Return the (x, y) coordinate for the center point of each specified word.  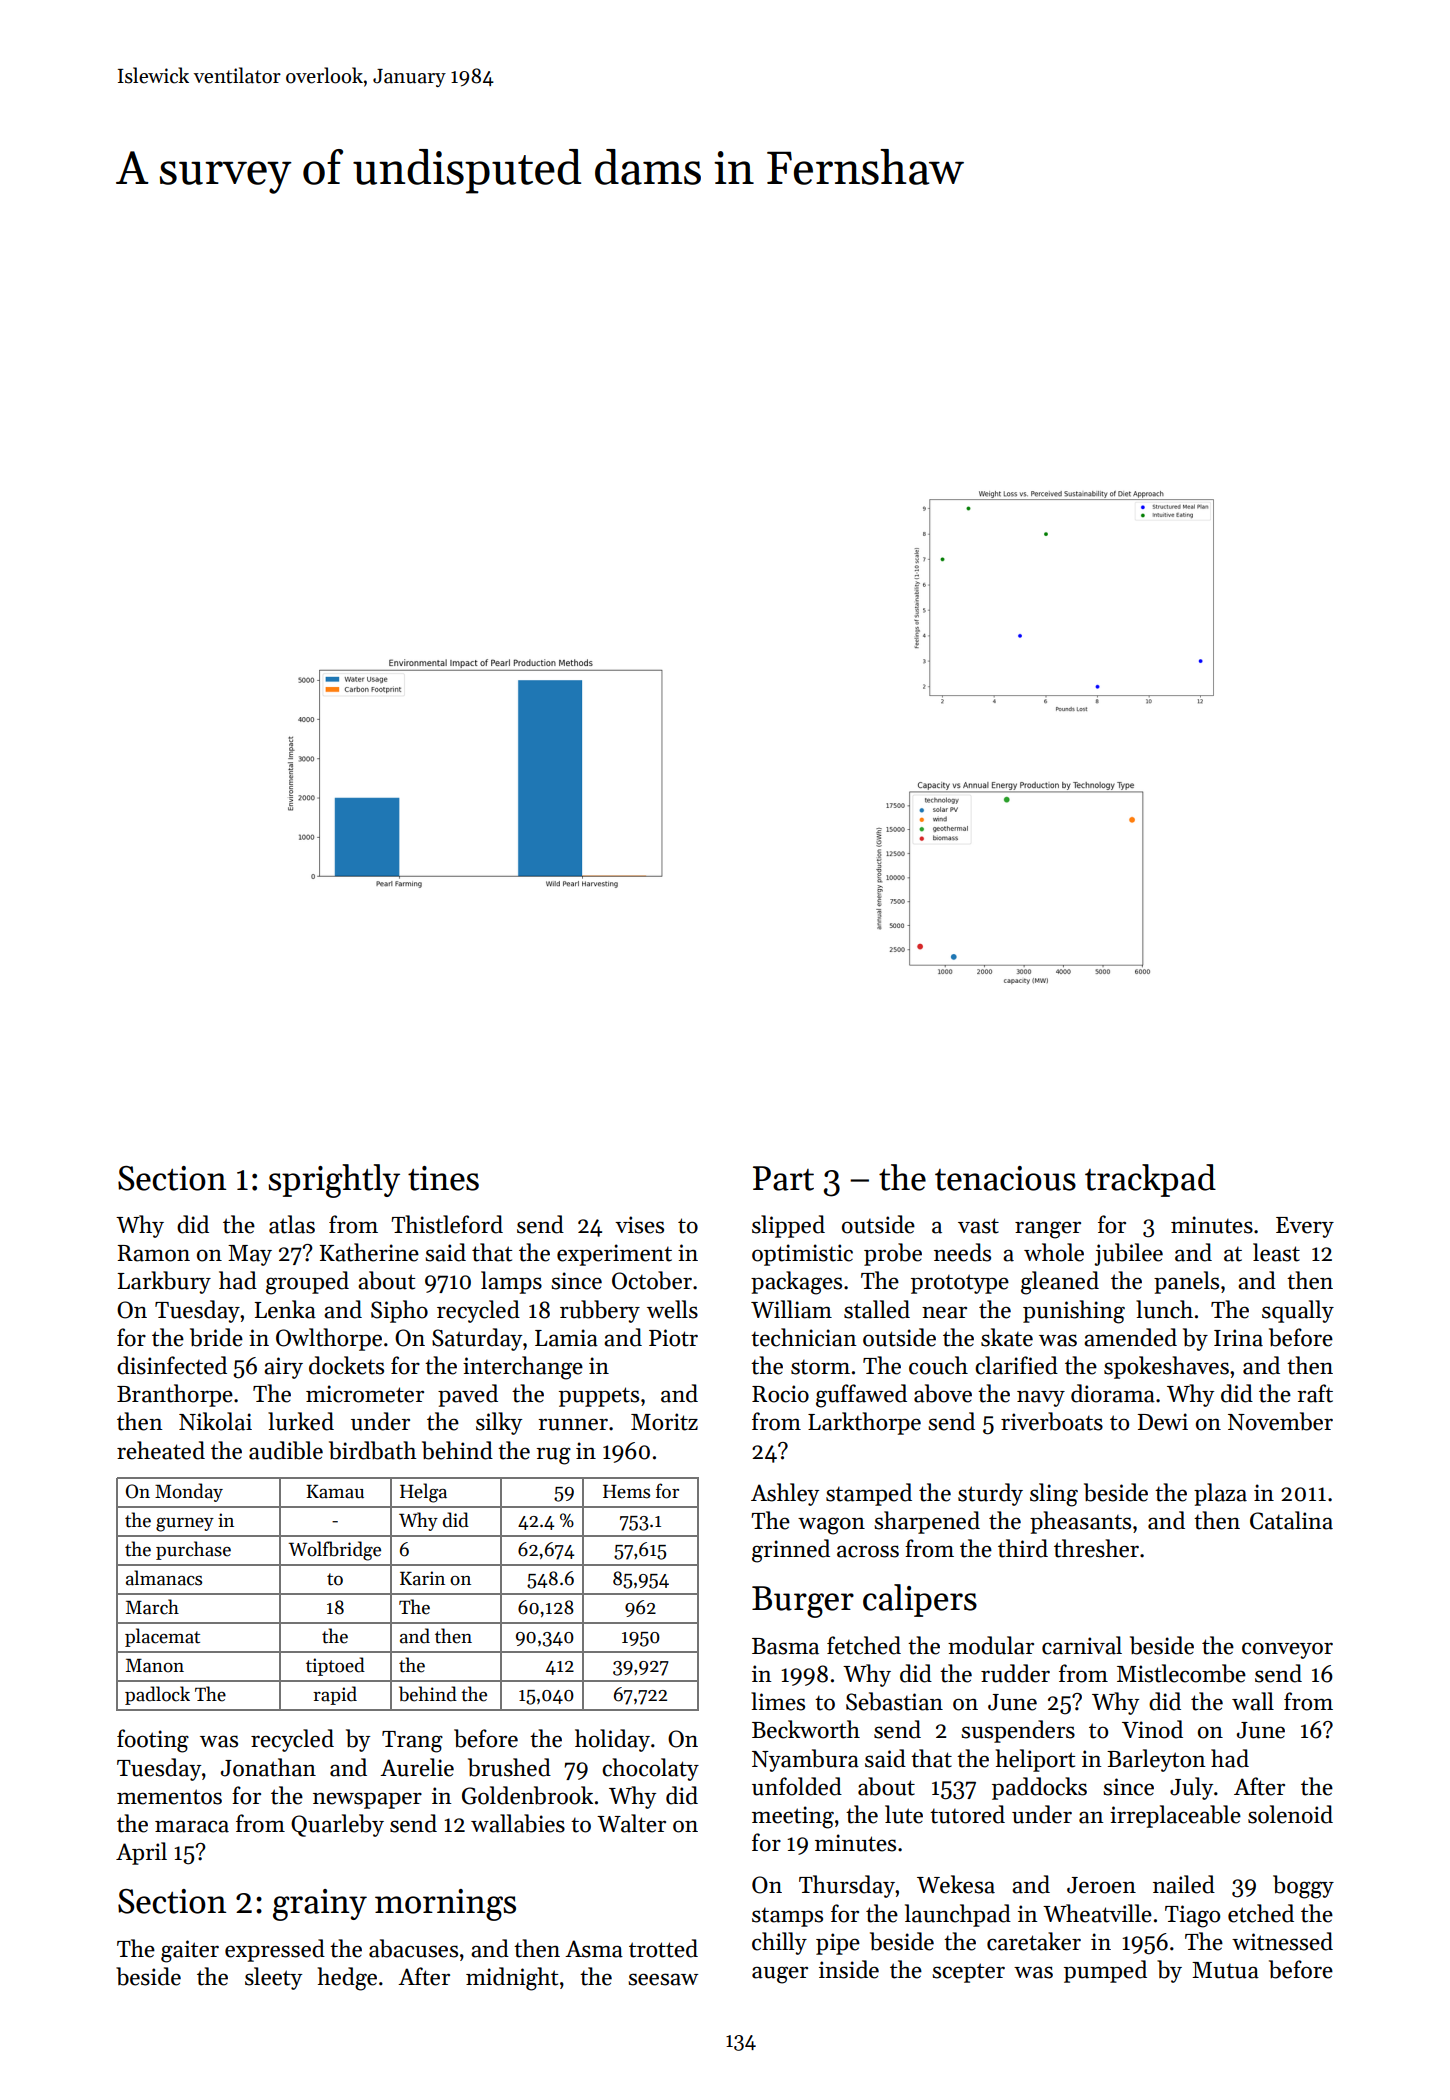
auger (780, 1975)
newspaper (367, 1800)
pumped (1105, 1971)
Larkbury (164, 1282)
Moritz (664, 1422)
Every (1305, 1227)
